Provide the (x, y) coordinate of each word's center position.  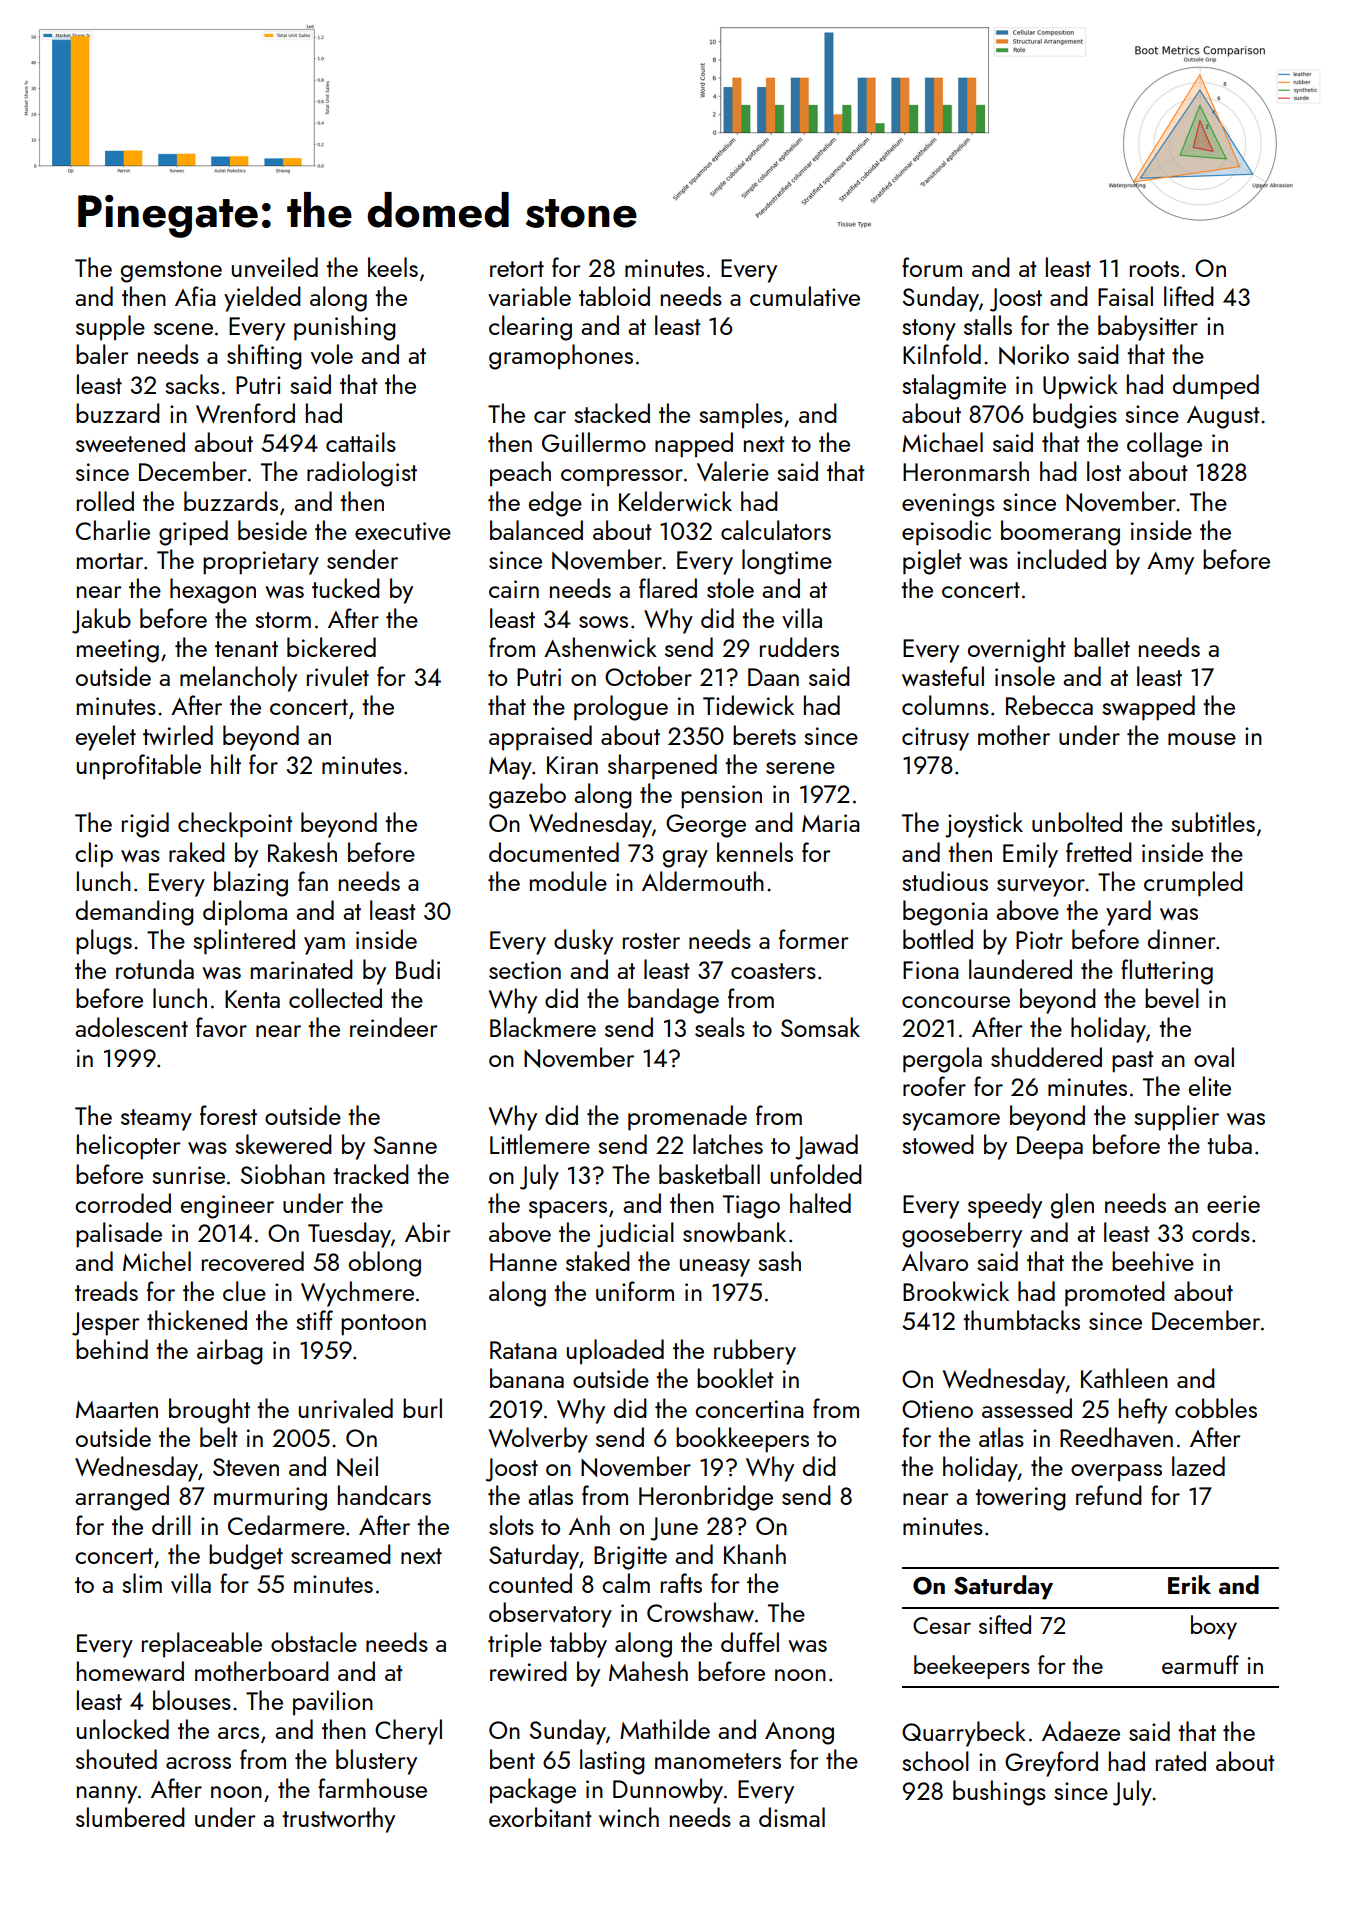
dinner (1182, 939)
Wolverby (538, 1440)
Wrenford (245, 413)
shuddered (1046, 1057)
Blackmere (543, 1027)
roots (1154, 269)
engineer (227, 1207)
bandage (673, 1001)
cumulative (805, 296)
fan (313, 881)
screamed (341, 1554)
